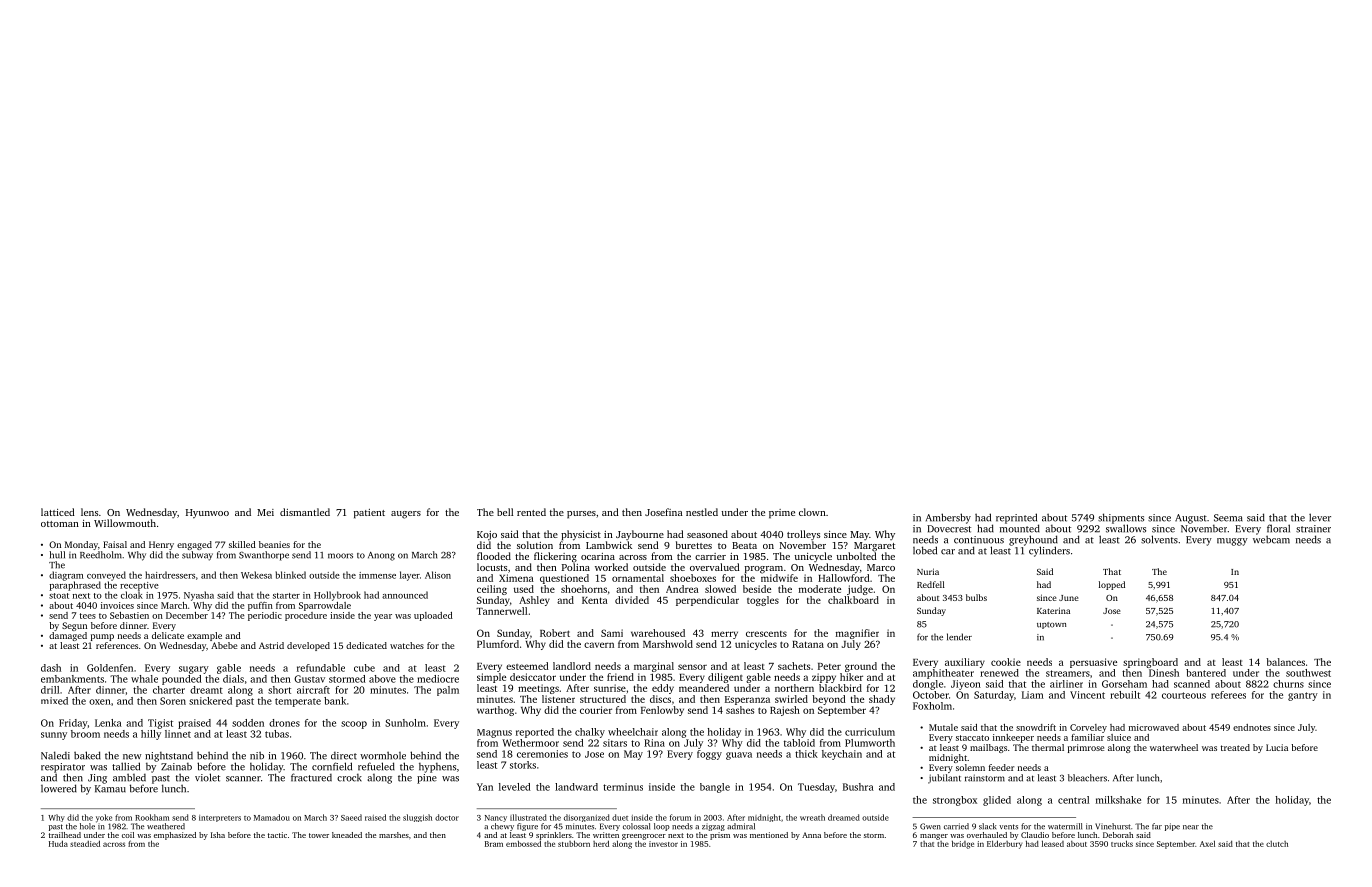  I want to click on glided, so click(997, 801).
